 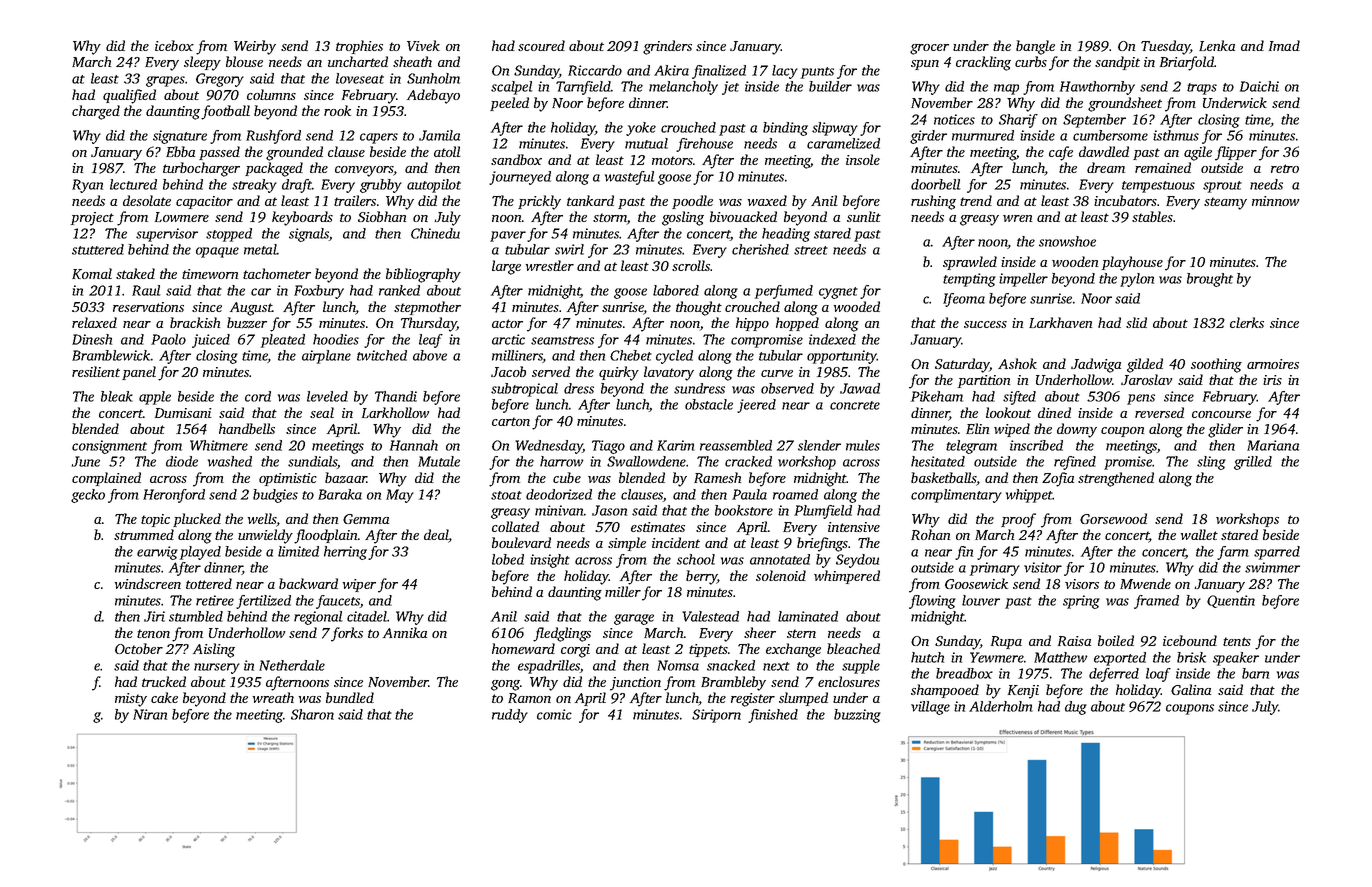 I want to click on icebox, so click(x=174, y=45).
